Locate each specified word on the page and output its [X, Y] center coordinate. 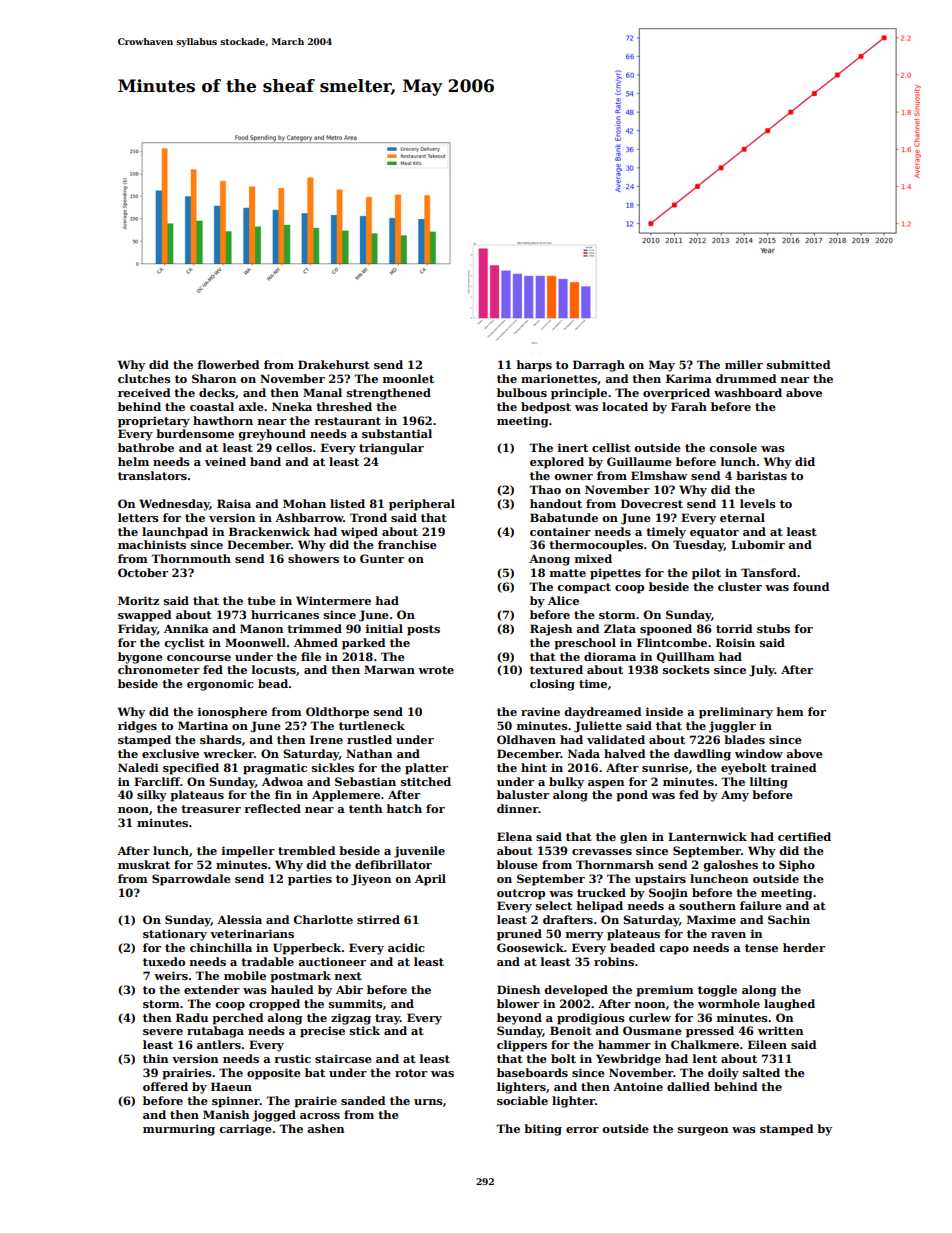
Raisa [234, 503]
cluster [740, 586]
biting [543, 1130]
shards [221, 739]
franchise [407, 544]
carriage [245, 1130]
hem [790, 711]
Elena [514, 836]
